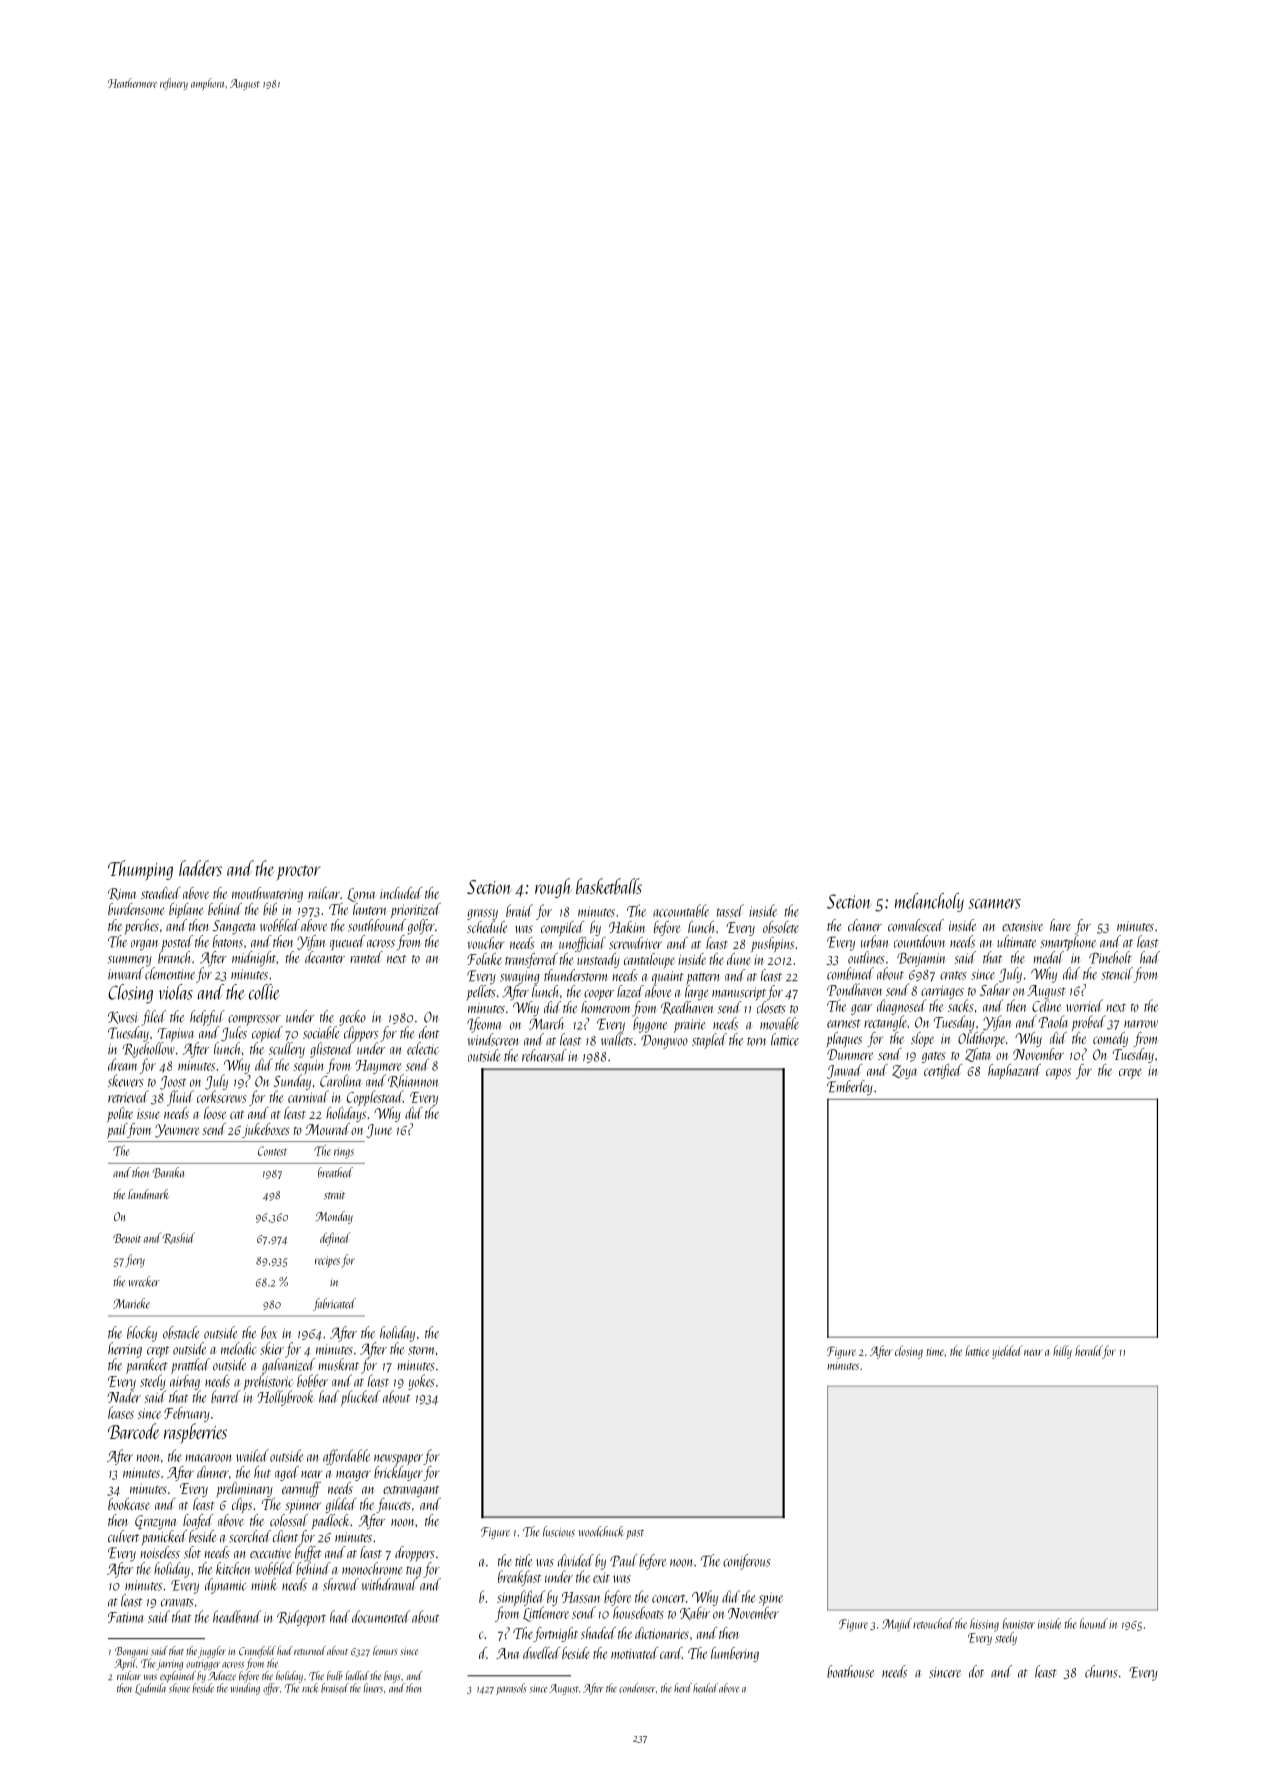 Image resolution: width=1266 pixels, height=1791 pixels. What do you see at coordinates (1110, 957) in the document?
I see `Pineholt` at bounding box center [1110, 957].
